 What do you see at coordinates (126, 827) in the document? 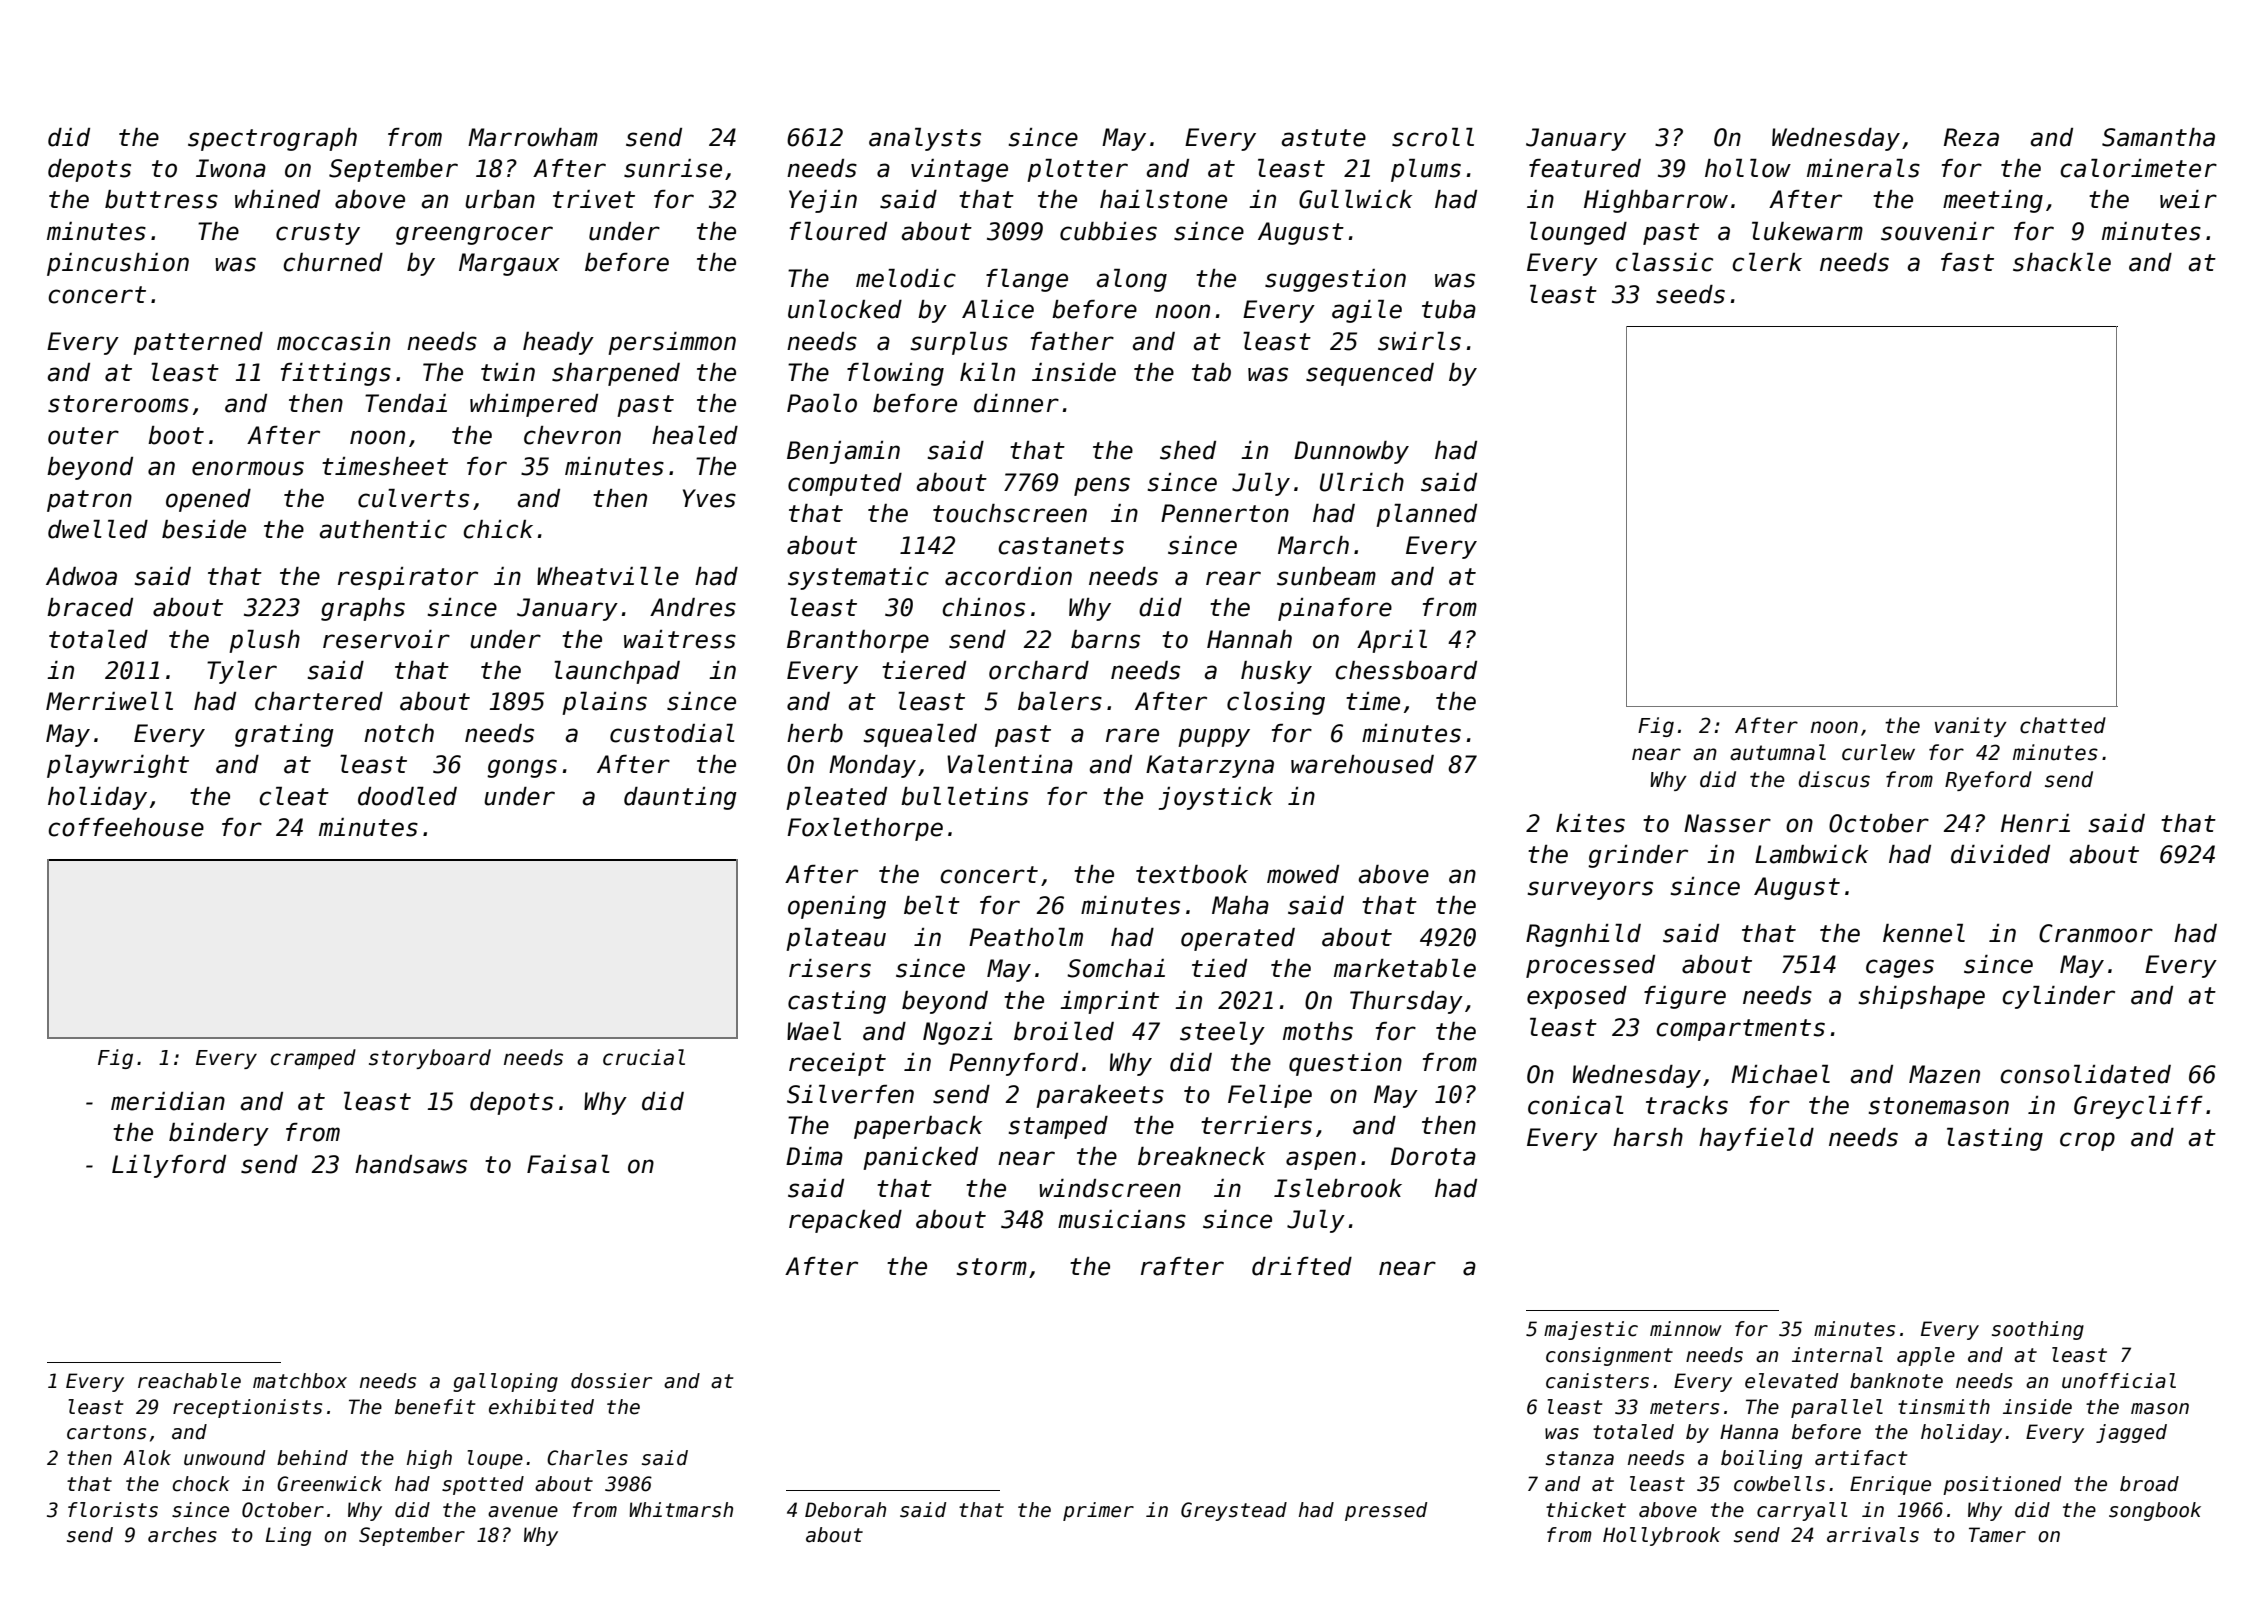
I see `coffeehouse` at bounding box center [126, 827].
